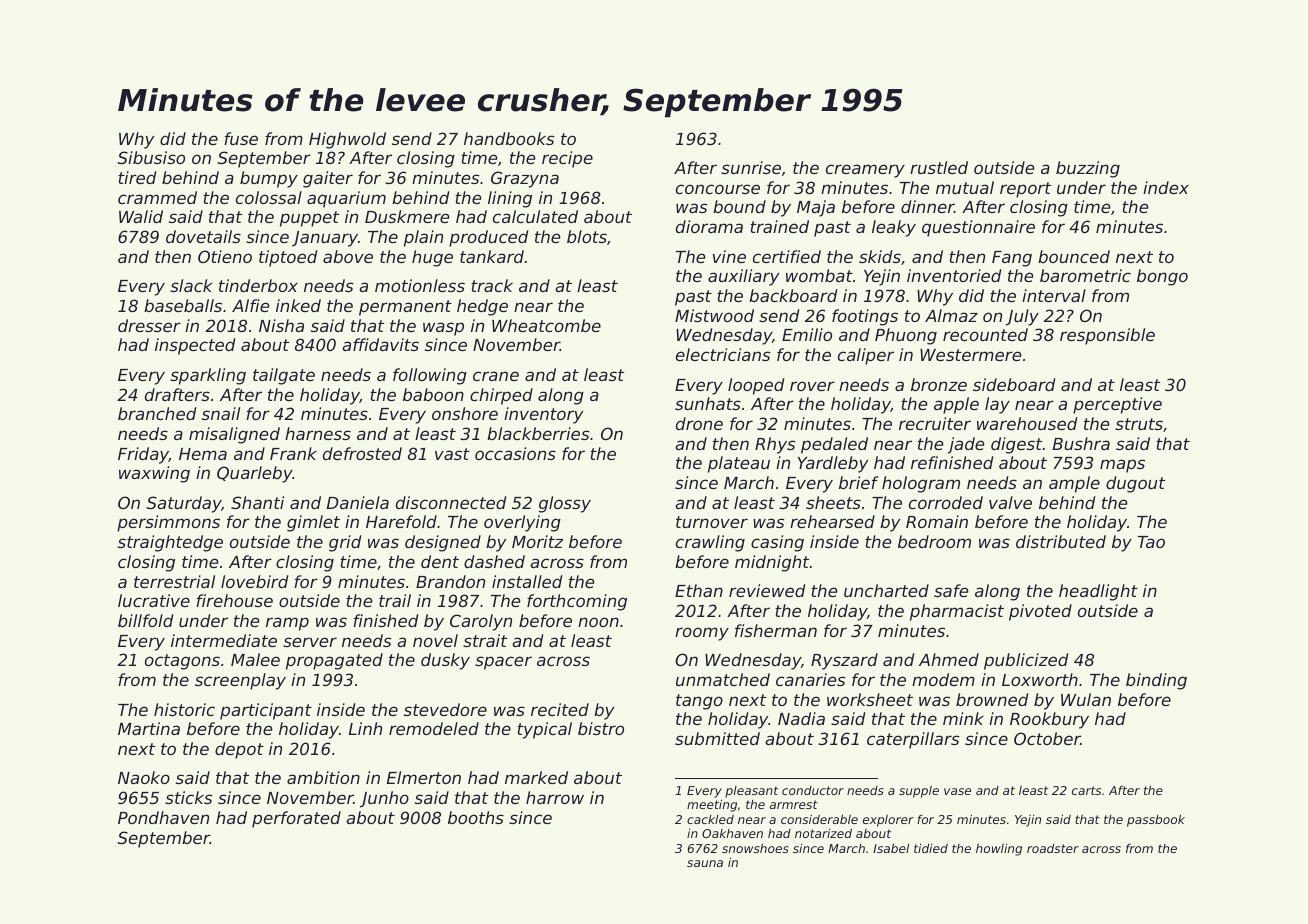 Image resolution: width=1308 pixels, height=924 pixels. Describe the element at coordinates (241, 138) in the image. I see `fuse` at that location.
